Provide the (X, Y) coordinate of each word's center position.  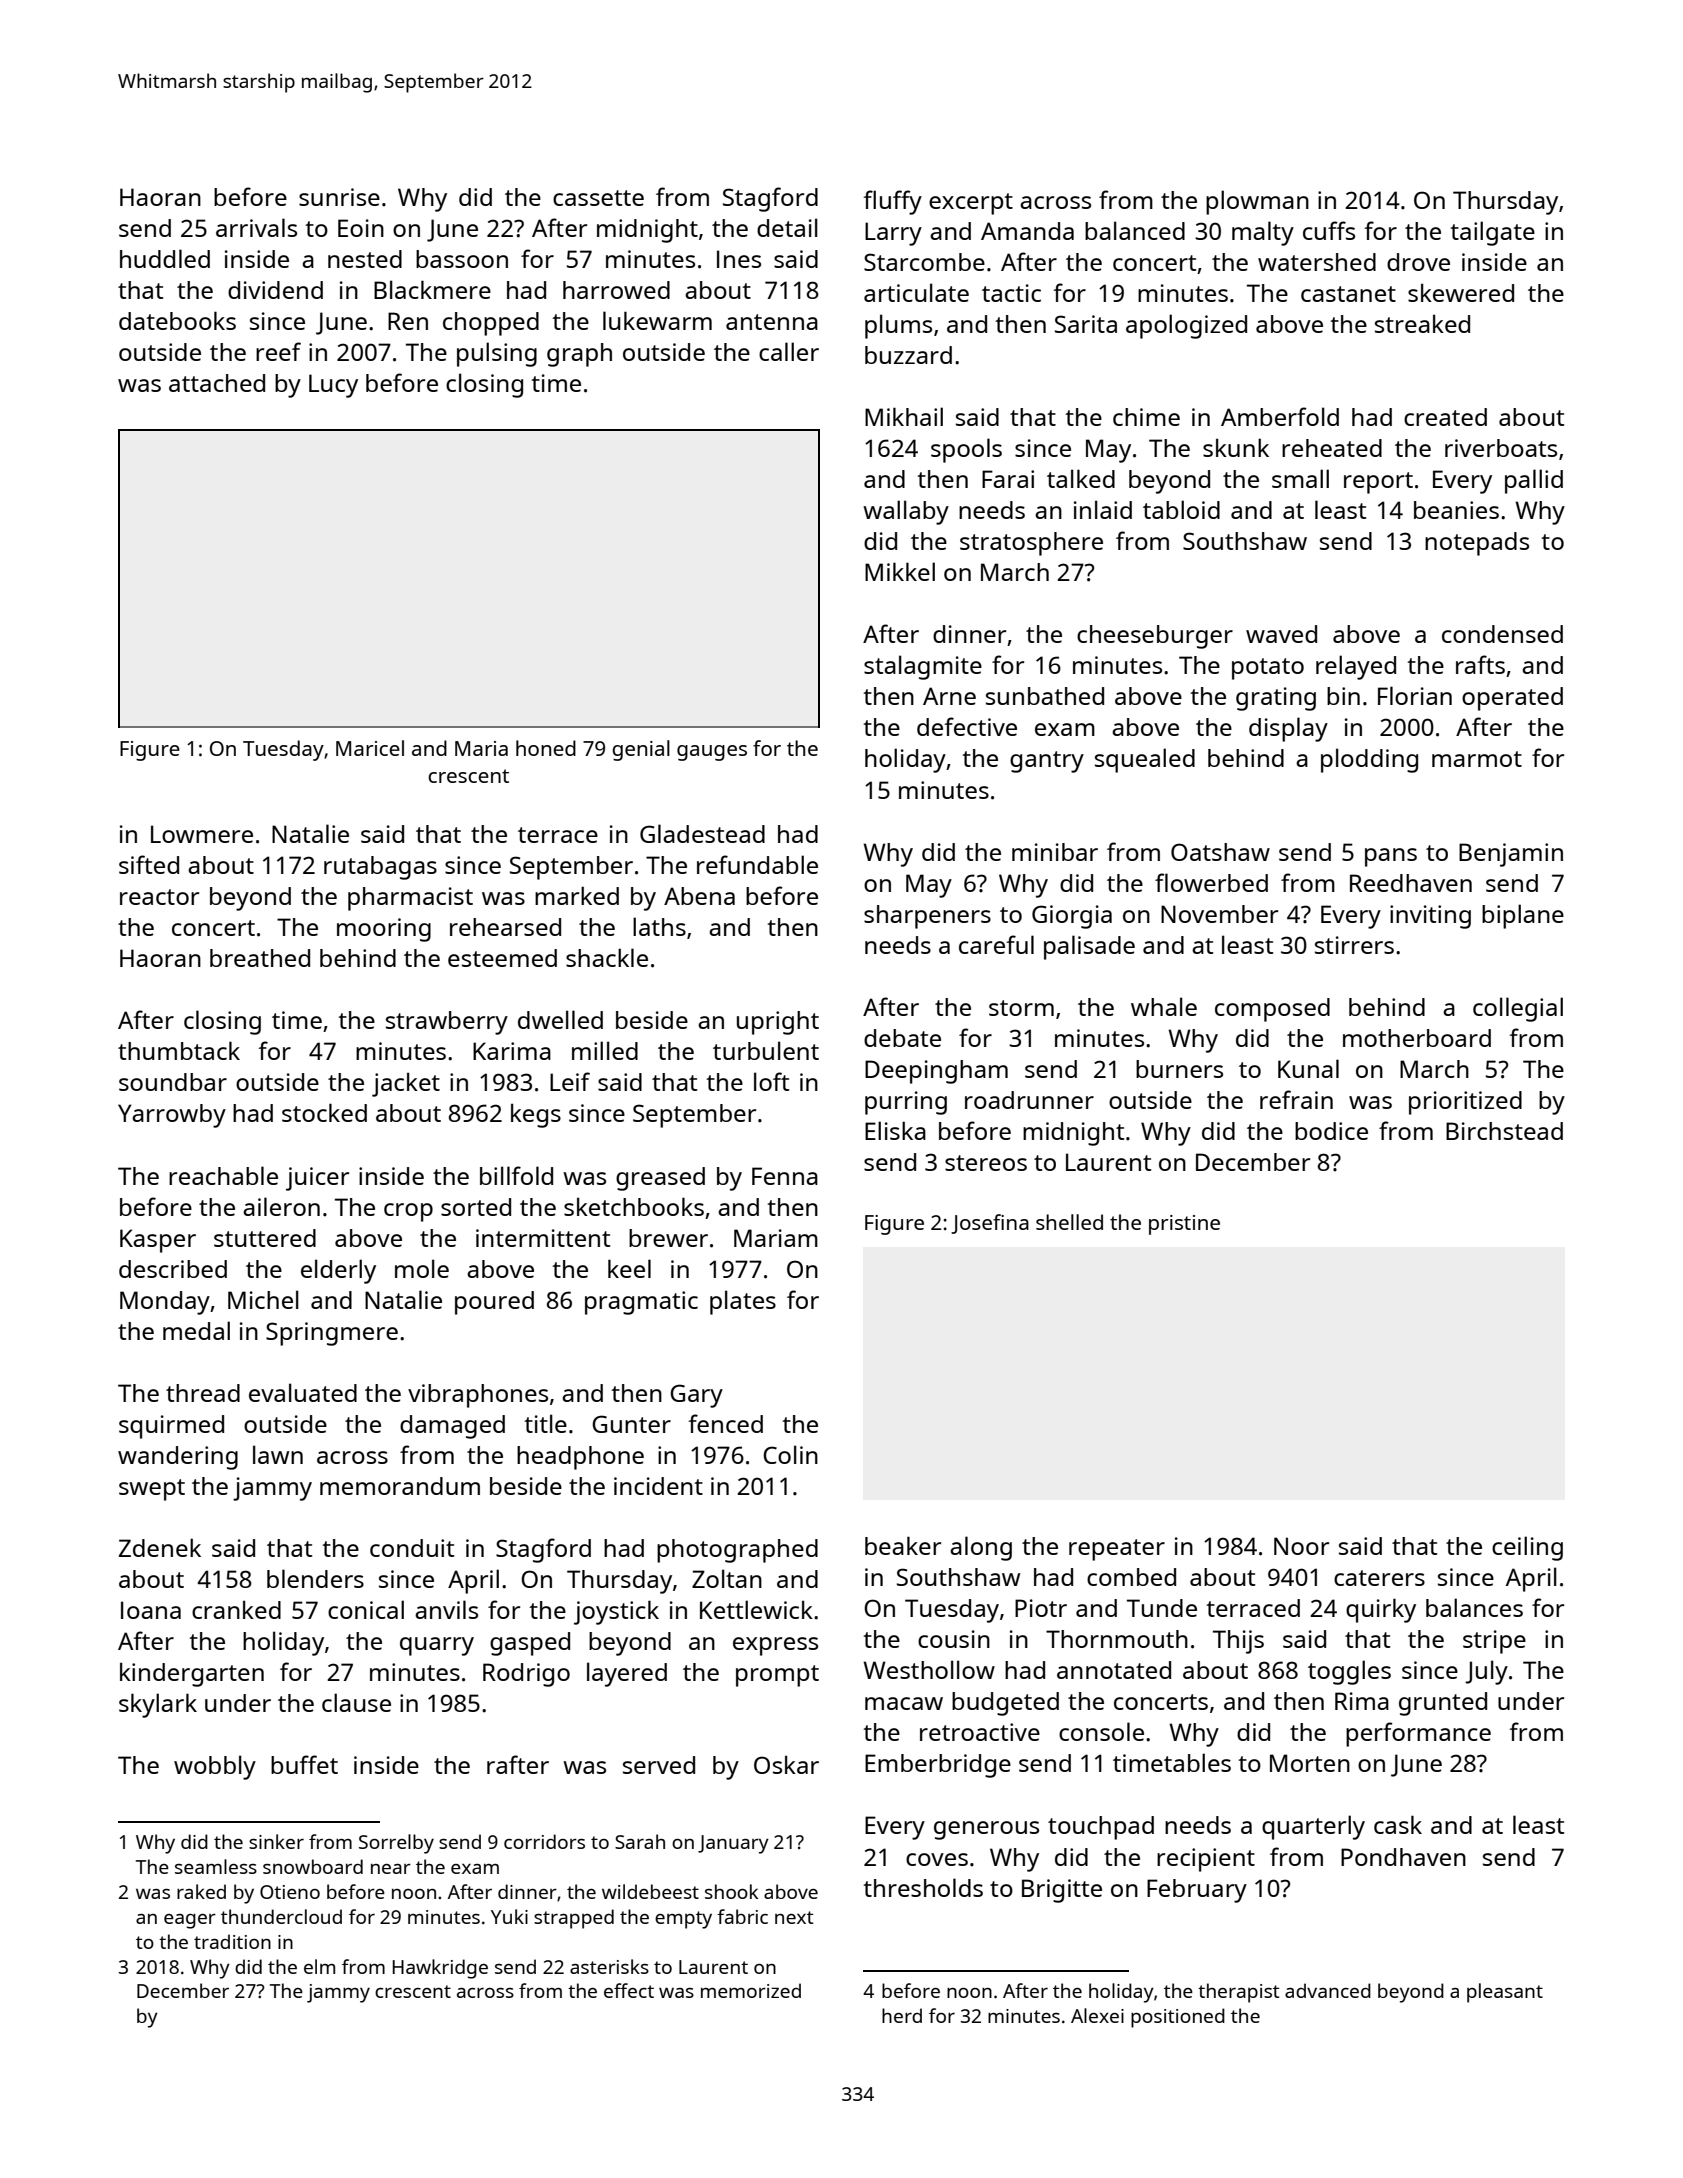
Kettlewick (756, 1609)
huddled (165, 258)
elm (319, 1966)
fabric (742, 1916)
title (546, 1423)
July (1486, 1672)
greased (660, 1179)
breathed (260, 958)
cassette (598, 198)
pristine (1184, 1225)
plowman (1257, 202)
